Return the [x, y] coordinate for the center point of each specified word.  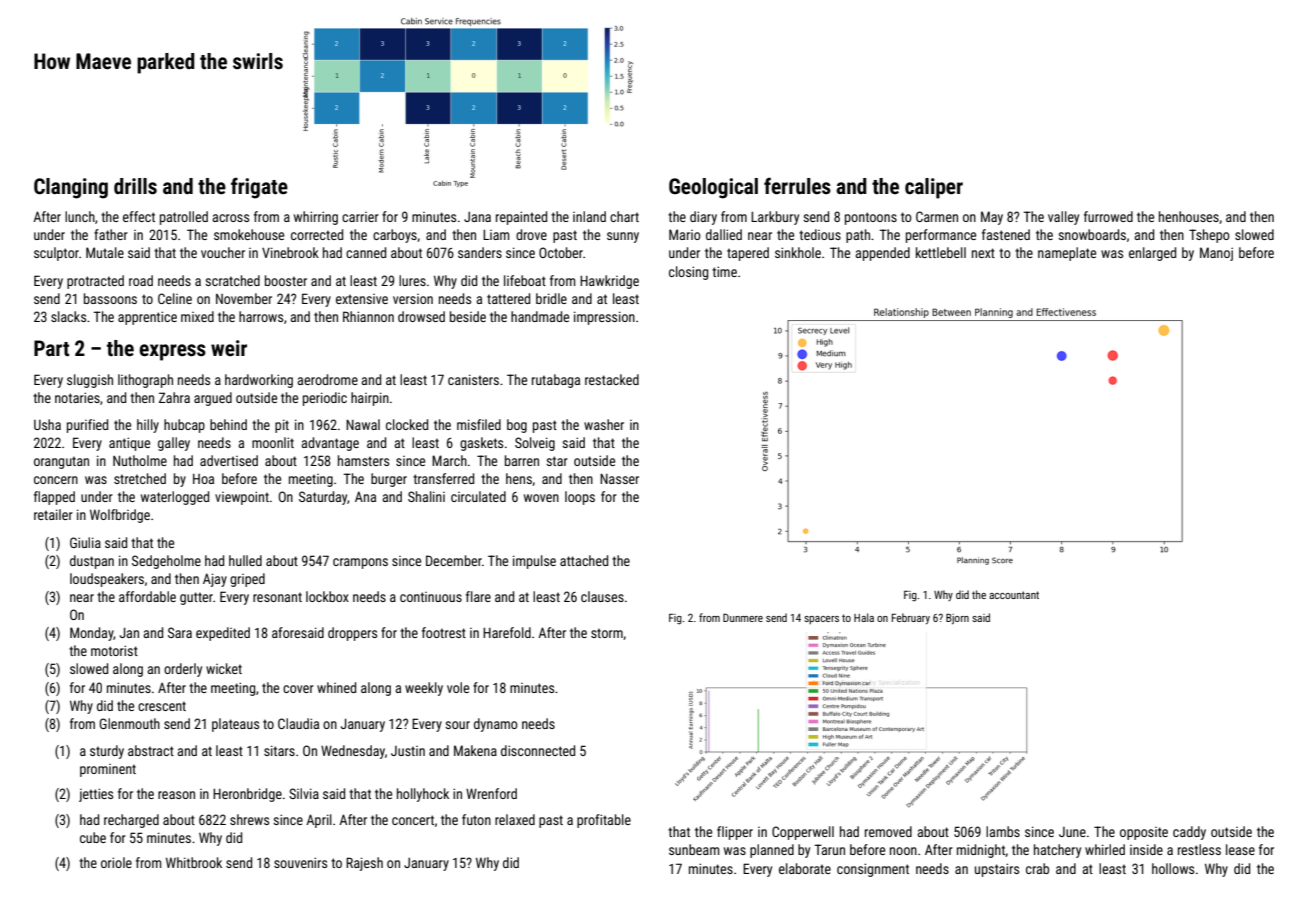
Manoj [1216, 254]
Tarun [829, 849]
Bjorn [957, 619]
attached [584, 560]
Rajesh [364, 864]
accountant [1014, 595]
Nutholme [140, 460]
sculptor [56, 254]
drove [531, 234]
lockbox [327, 596]
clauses [602, 596]
